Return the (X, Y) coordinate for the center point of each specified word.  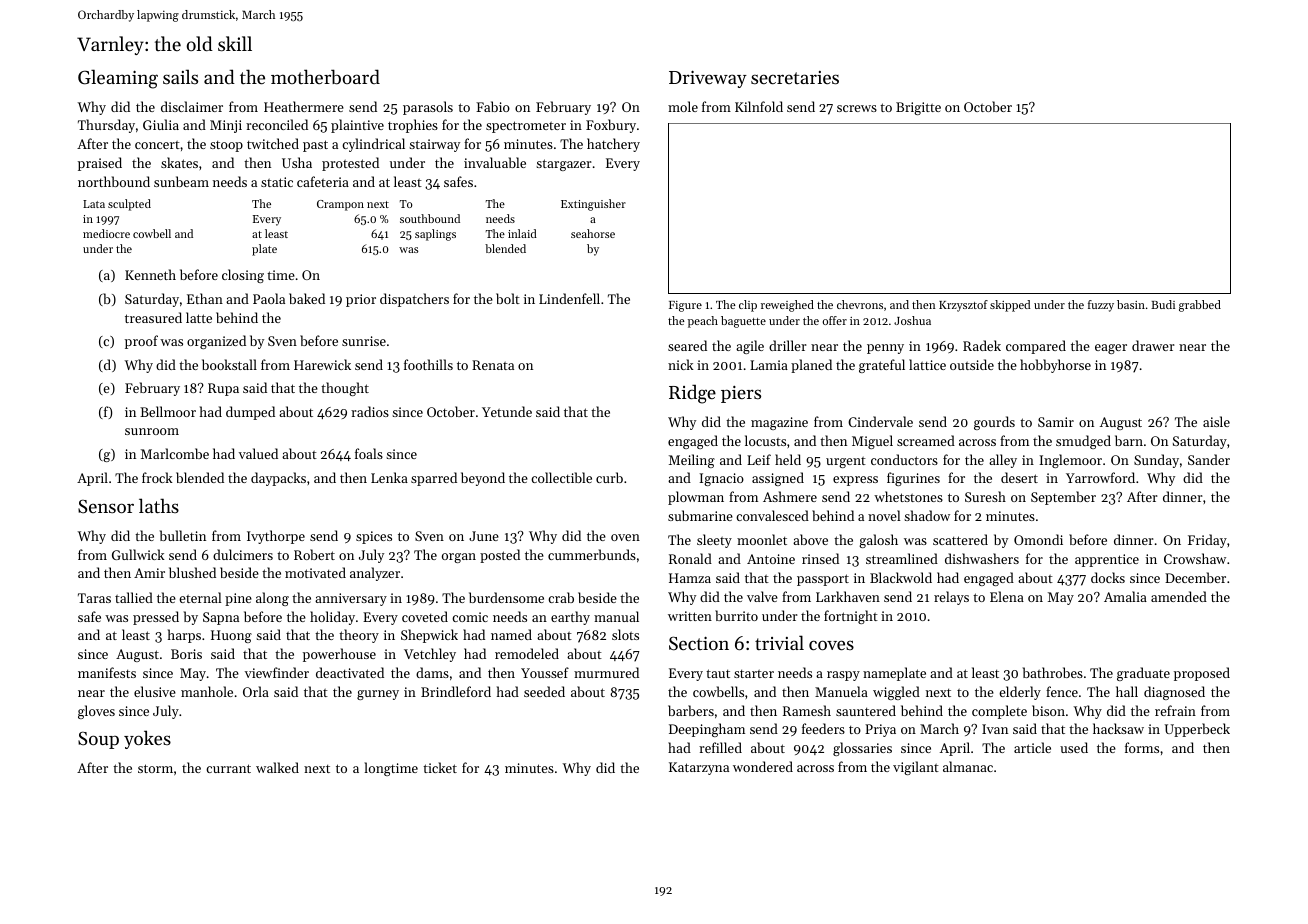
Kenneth (150, 274)
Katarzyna (699, 768)
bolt (508, 298)
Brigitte (918, 108)
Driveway (708, 79)
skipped (1010, 306)
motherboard (325, 77)
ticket (440, 767)
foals (369, 453)
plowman (696, 498)
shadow (927, 515)
